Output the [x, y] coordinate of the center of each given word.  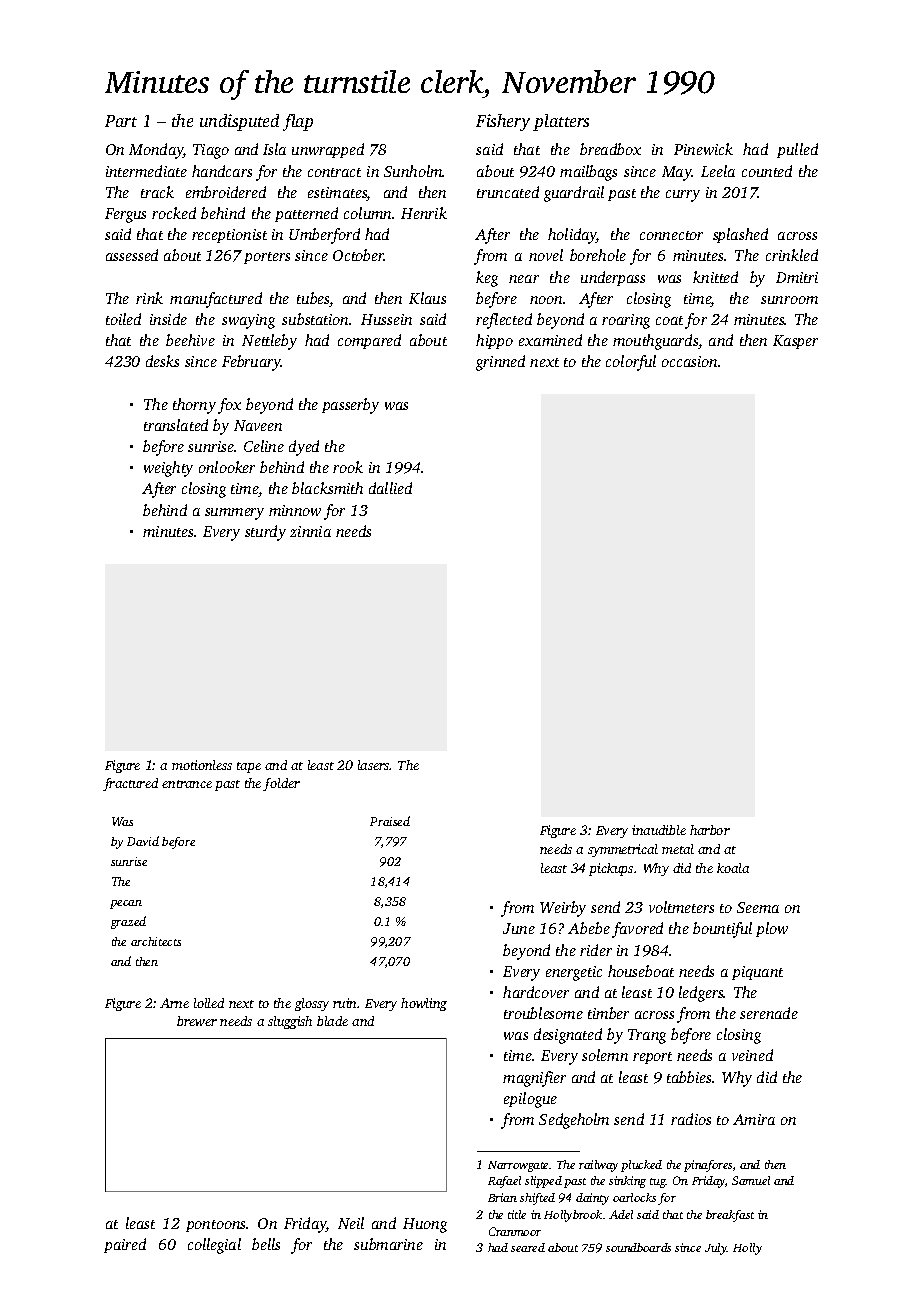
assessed [132, 255]
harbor [710, 830]
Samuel [751, 1180]
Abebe [589, 928]
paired [125, 1245]
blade [332, 1021]
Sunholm [413, 171]
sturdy [265, 533]
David [143, 841]
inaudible [659, 830]
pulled [797, 150]
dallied [390, 488]
